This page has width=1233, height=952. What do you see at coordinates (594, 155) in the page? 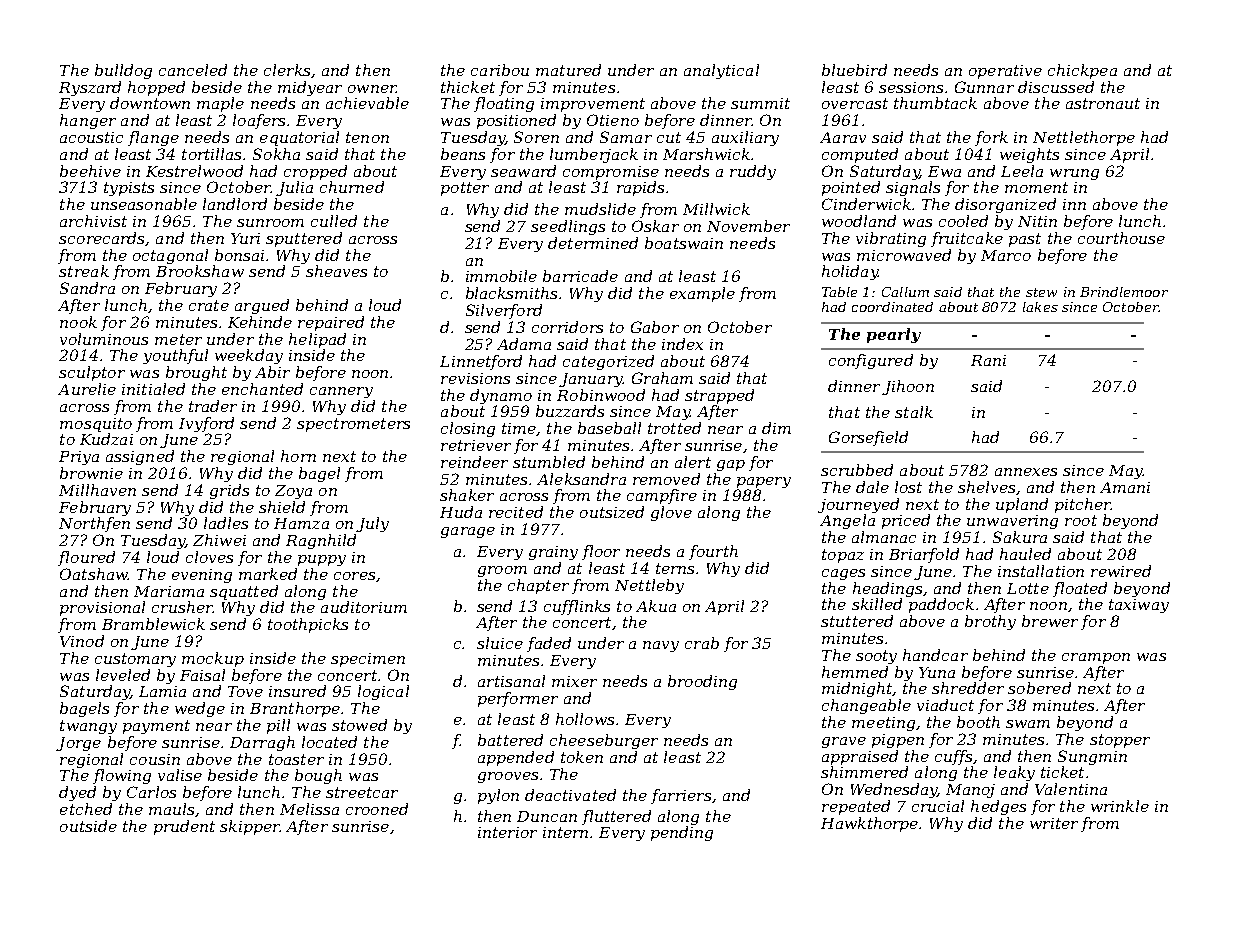
I see `lumberjack` at bounding box center [594, 155].
